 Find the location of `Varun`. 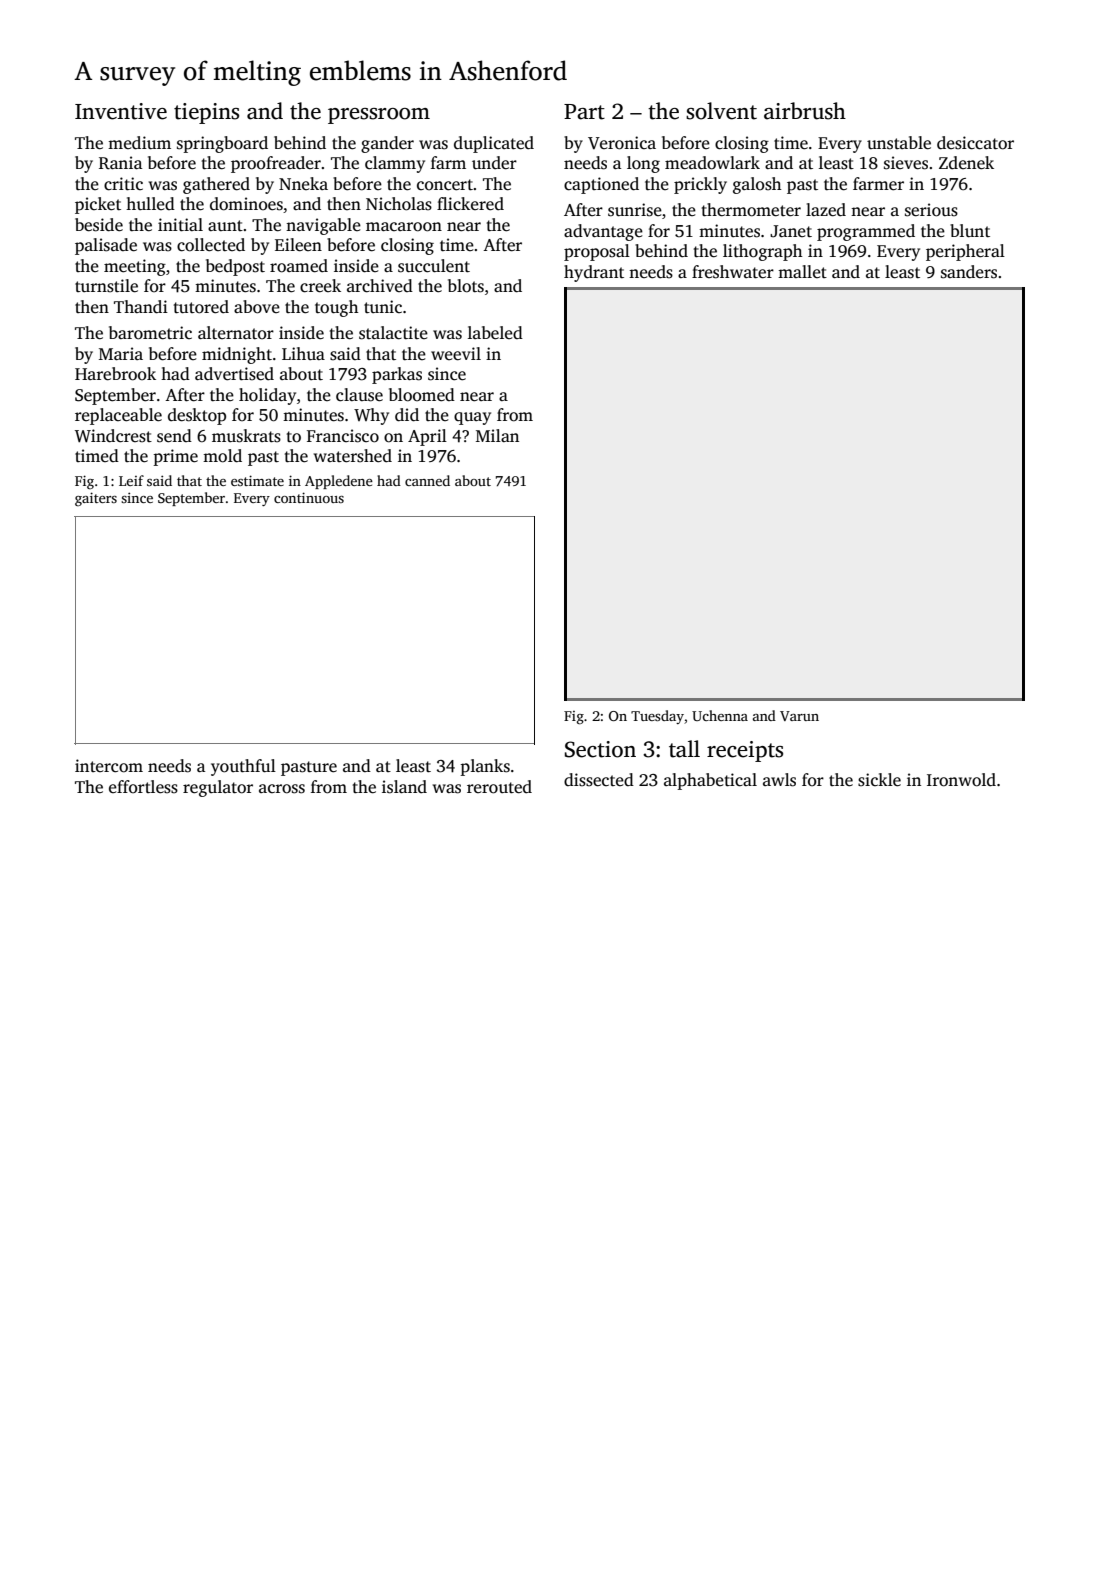

Varun is located at coordinates (799, 716).
